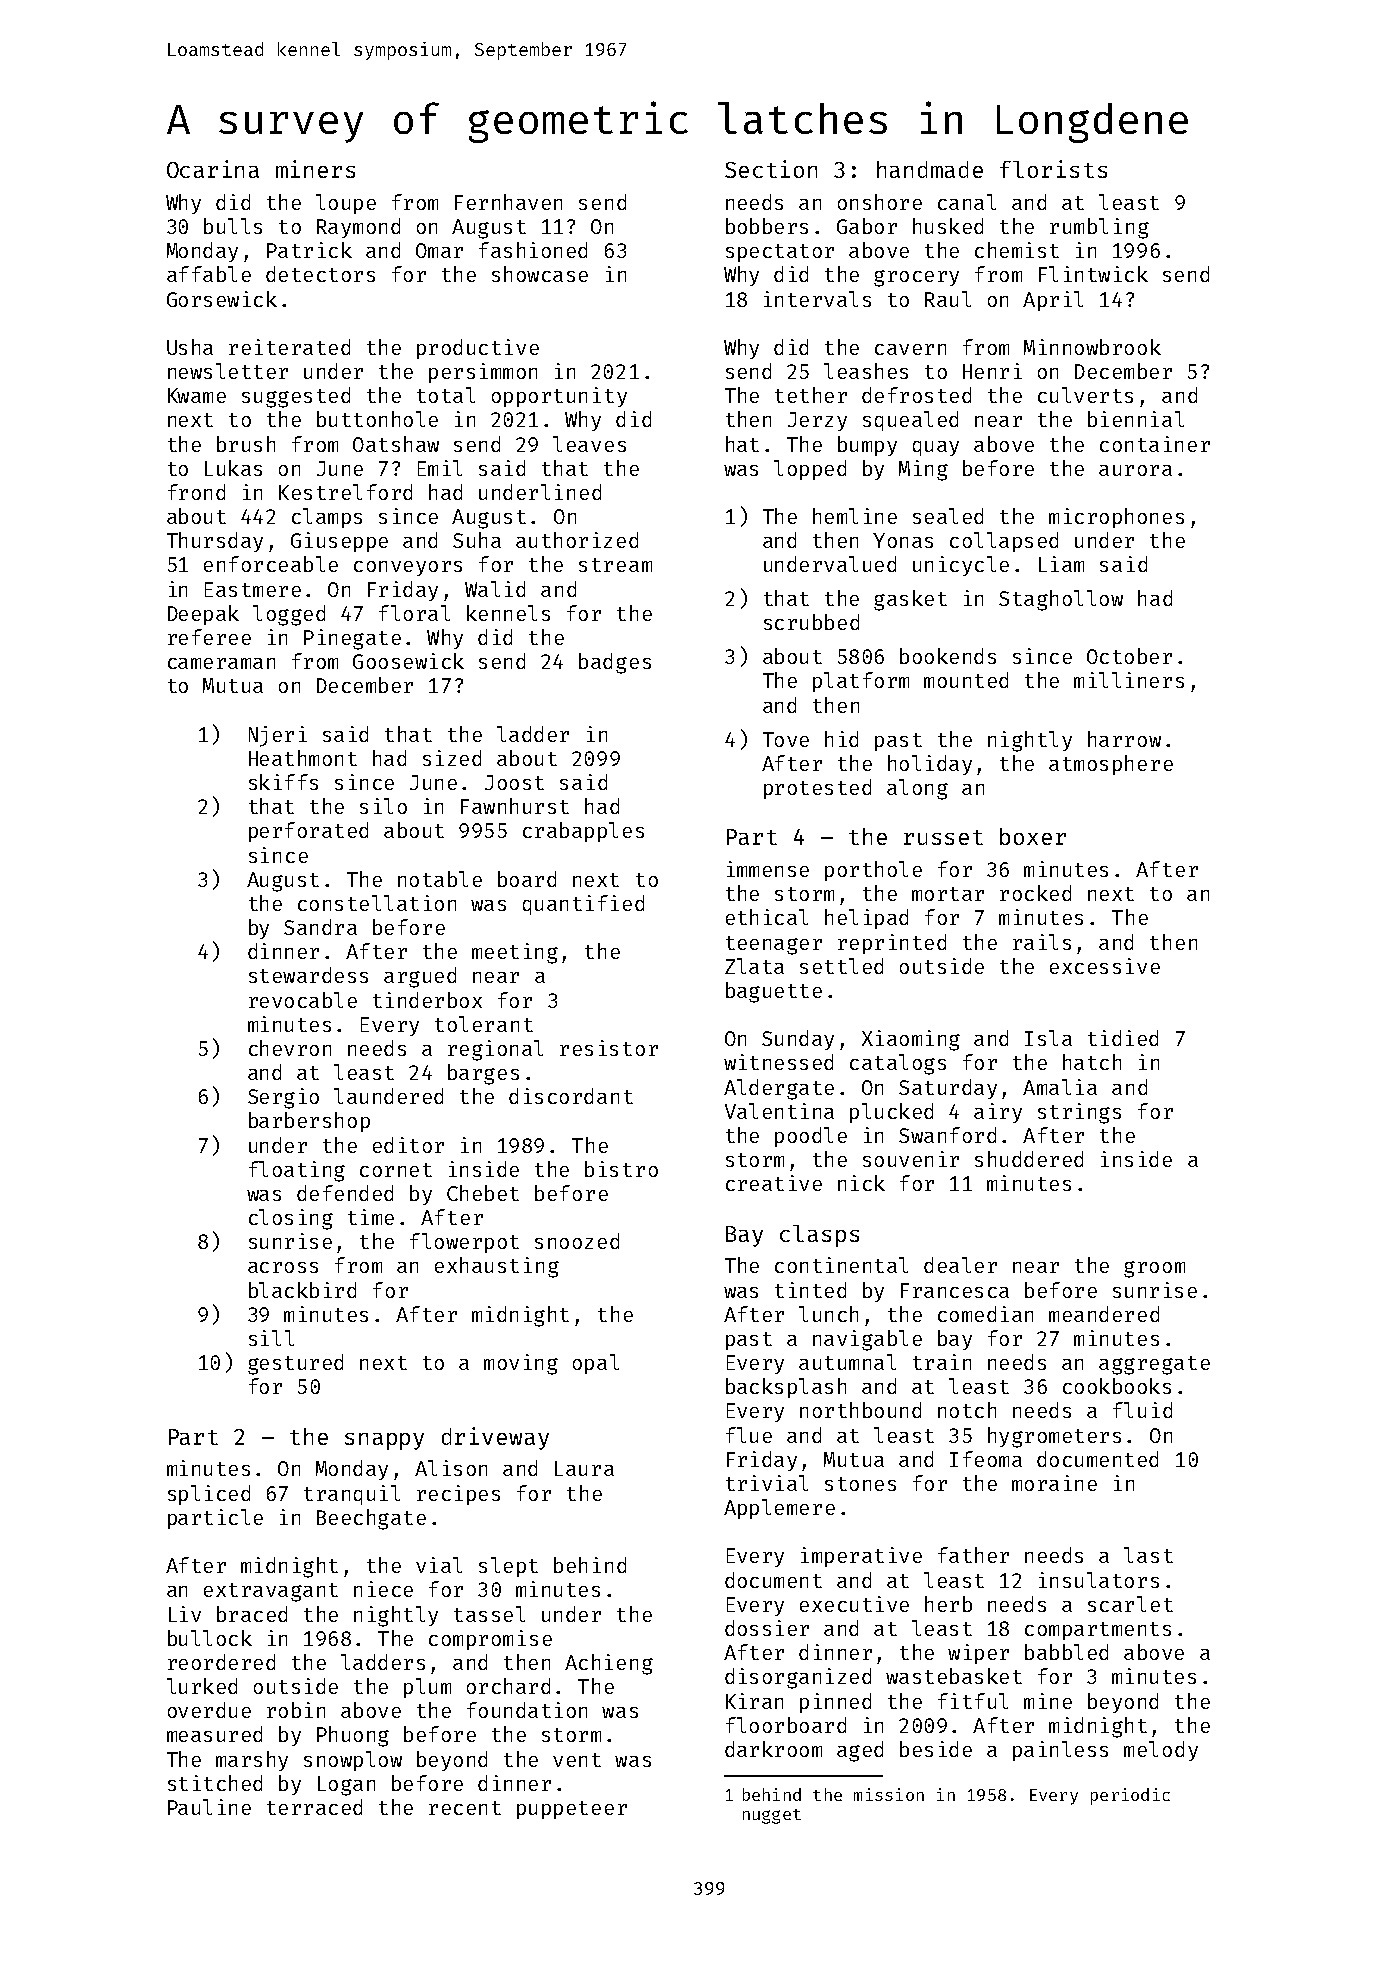  What do you see at coordinates (577, 1760) in the image?
I see `vent` at bounding box center [577, 1760].
